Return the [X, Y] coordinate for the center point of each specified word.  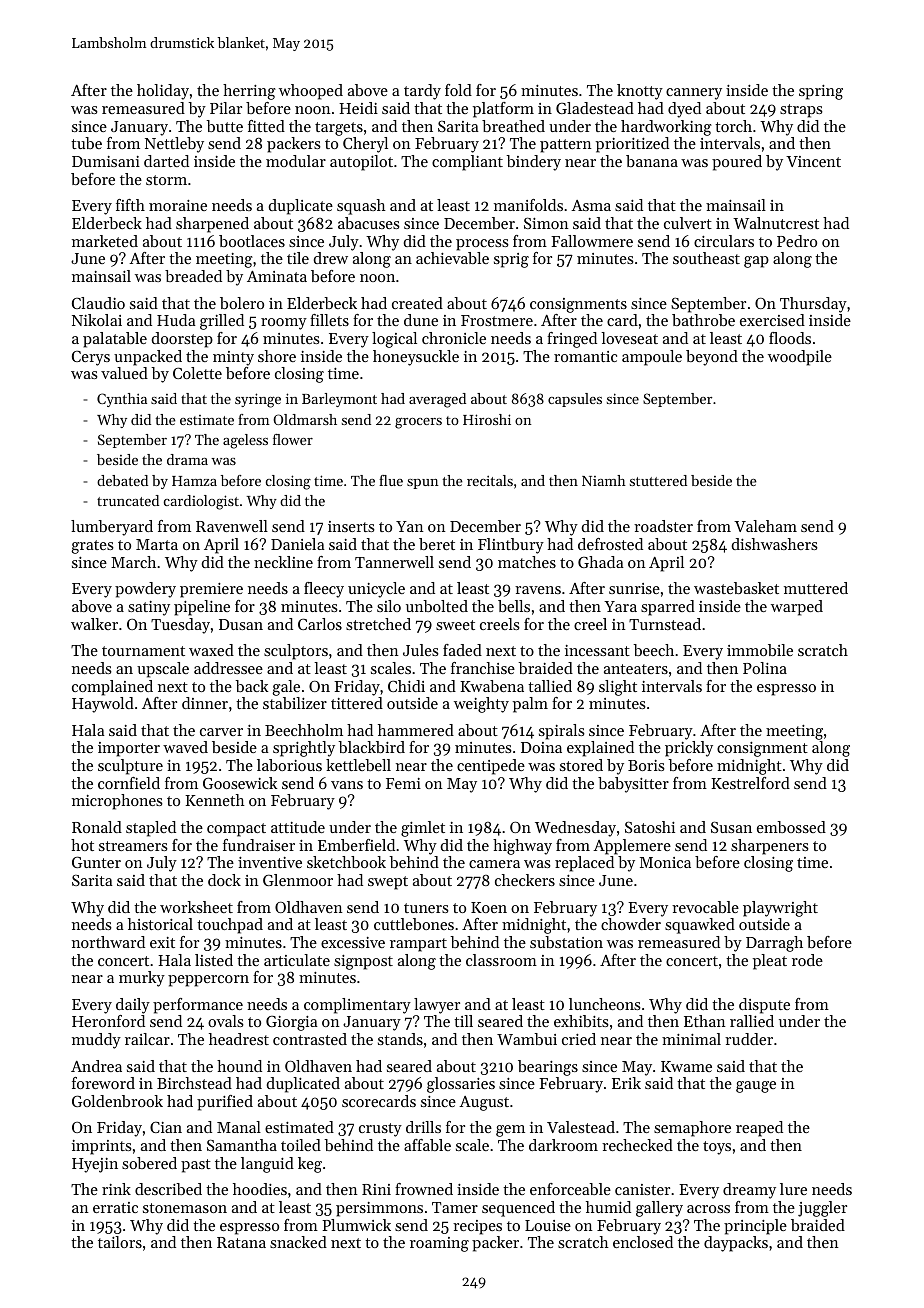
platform [503, 110]
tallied [550, 686]
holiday [163, 92]
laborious [289, 765]
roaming [439, 1244]
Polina [765, 668]
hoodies [260, 1189]
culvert [688, 223]
